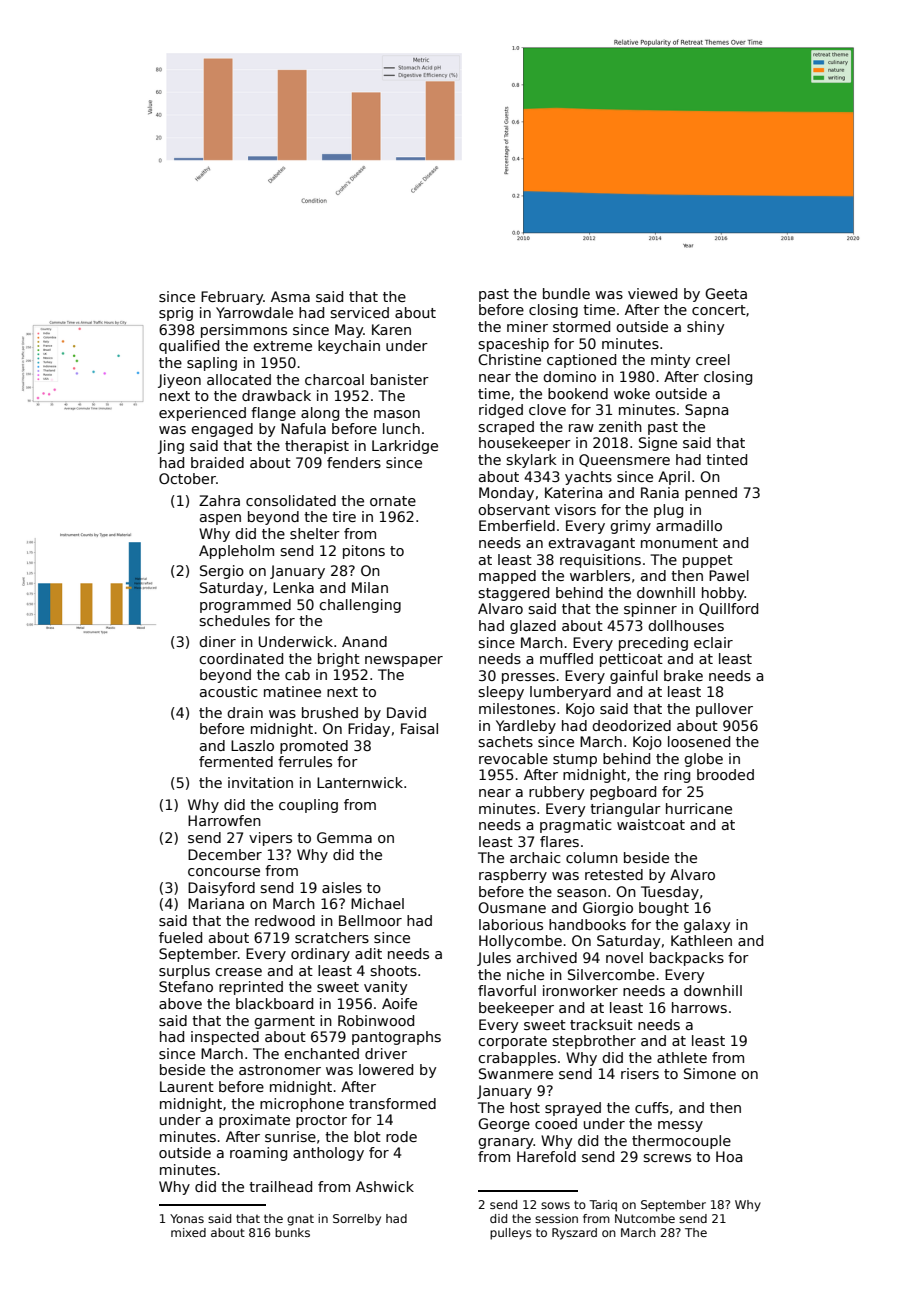 This document has height=1311, width=924. I want to click on ferrules, so click(305, 761).
